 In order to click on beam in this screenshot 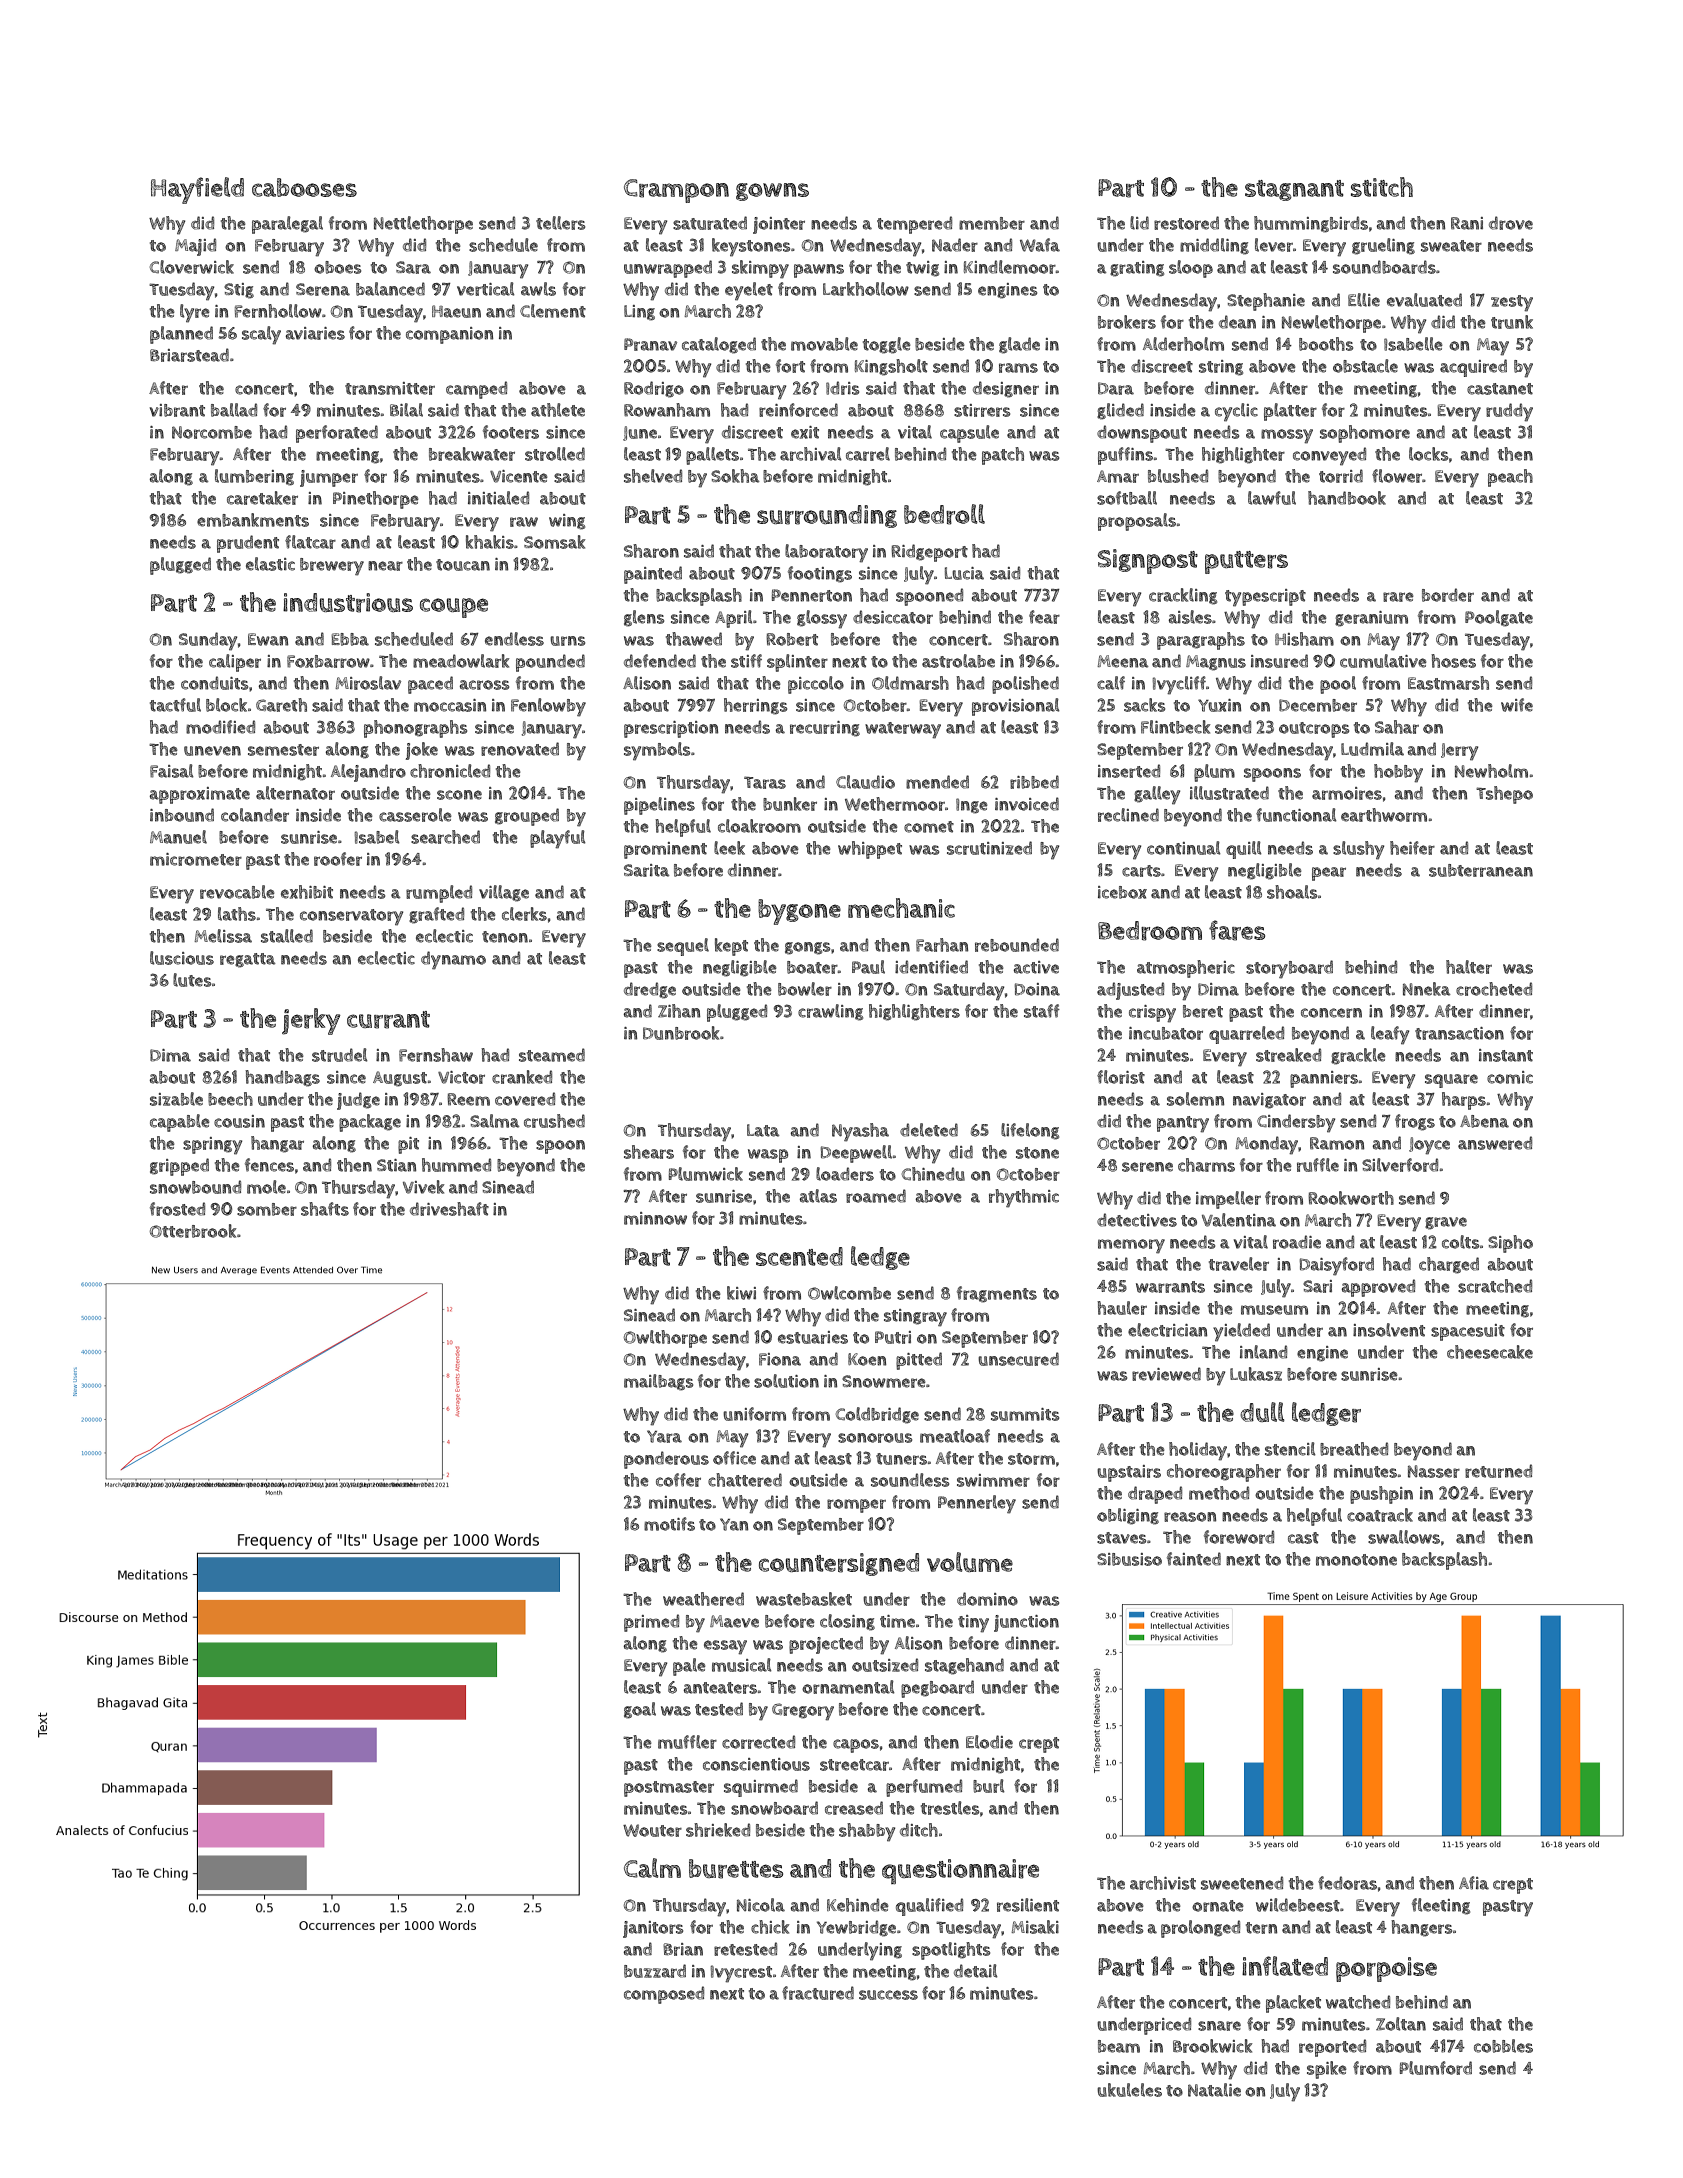, I will do `click(1119, 2046)`.
